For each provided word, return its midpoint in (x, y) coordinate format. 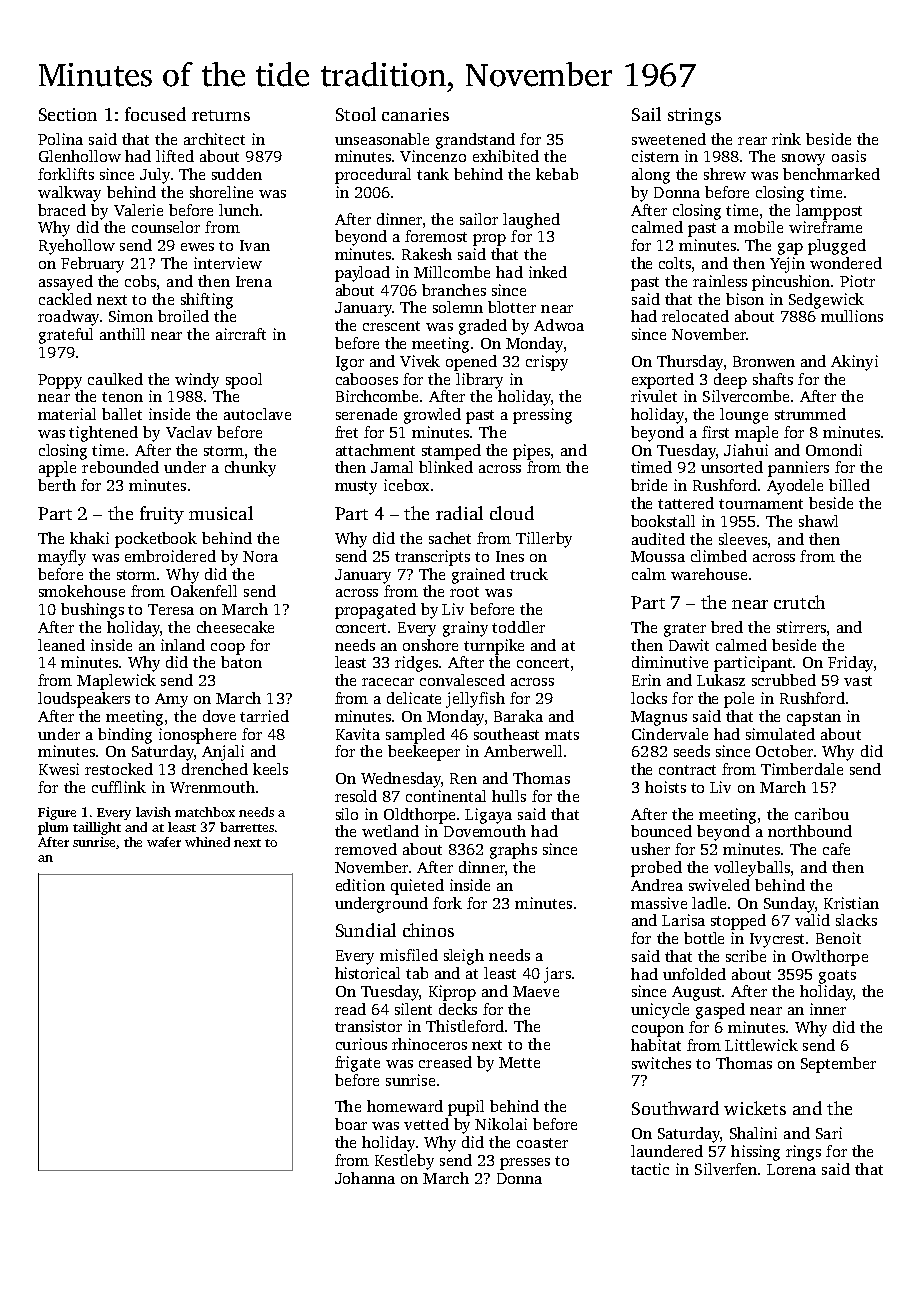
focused (155, 114)
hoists (665, 787)
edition (360, 885)
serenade (366, 414)
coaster (542, 1143)
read (350, 1009)
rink (786, 139)
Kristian (851, 903)
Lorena (791, 1169)
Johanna (365, 1178)
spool (244, 381)
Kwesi (59, 769)
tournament (761, 504)
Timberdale (802, 769)
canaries (415, 114)
